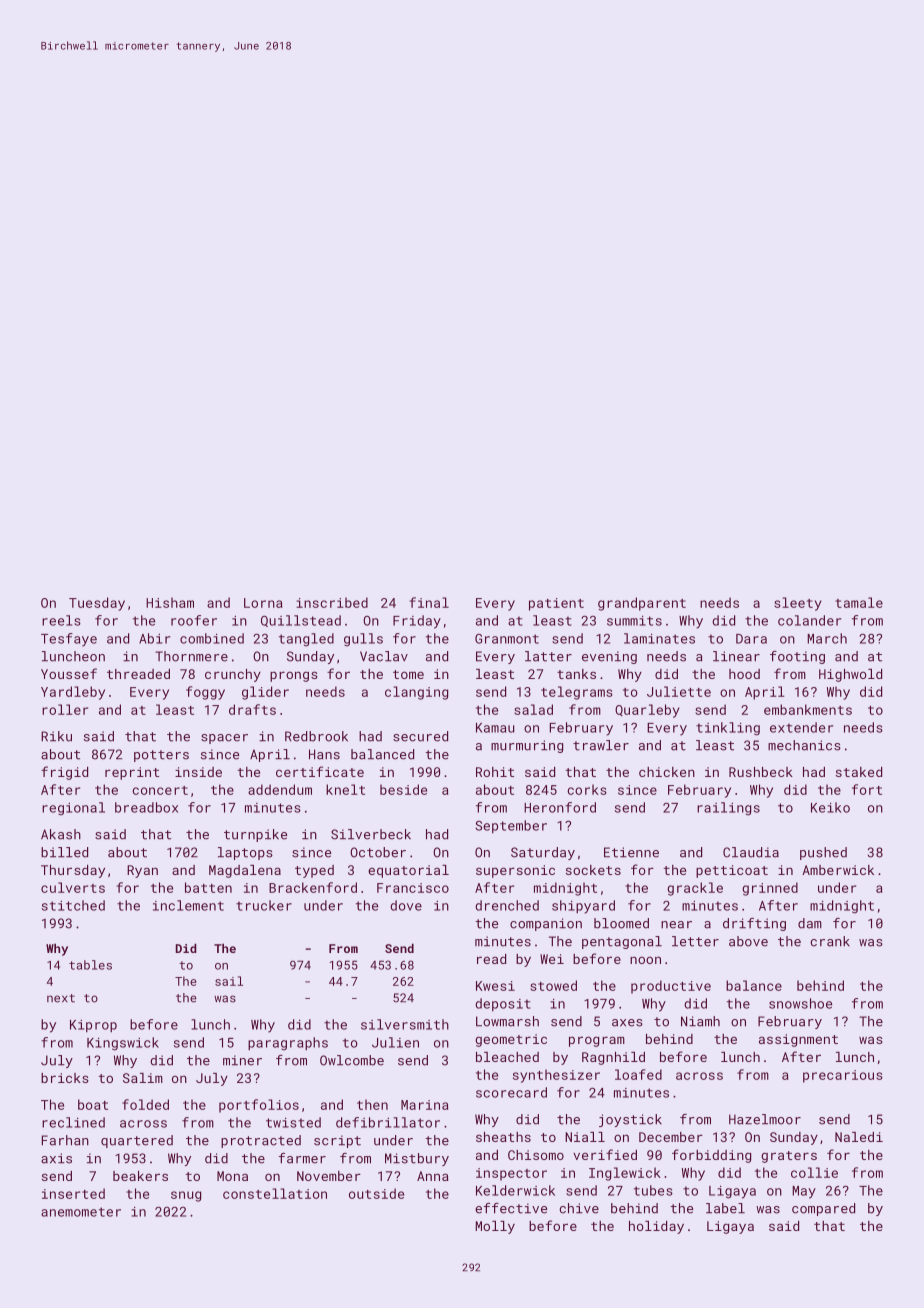 This screenshot has height=1308, width=924. I want to click on Julien, so click(395, 1042).
